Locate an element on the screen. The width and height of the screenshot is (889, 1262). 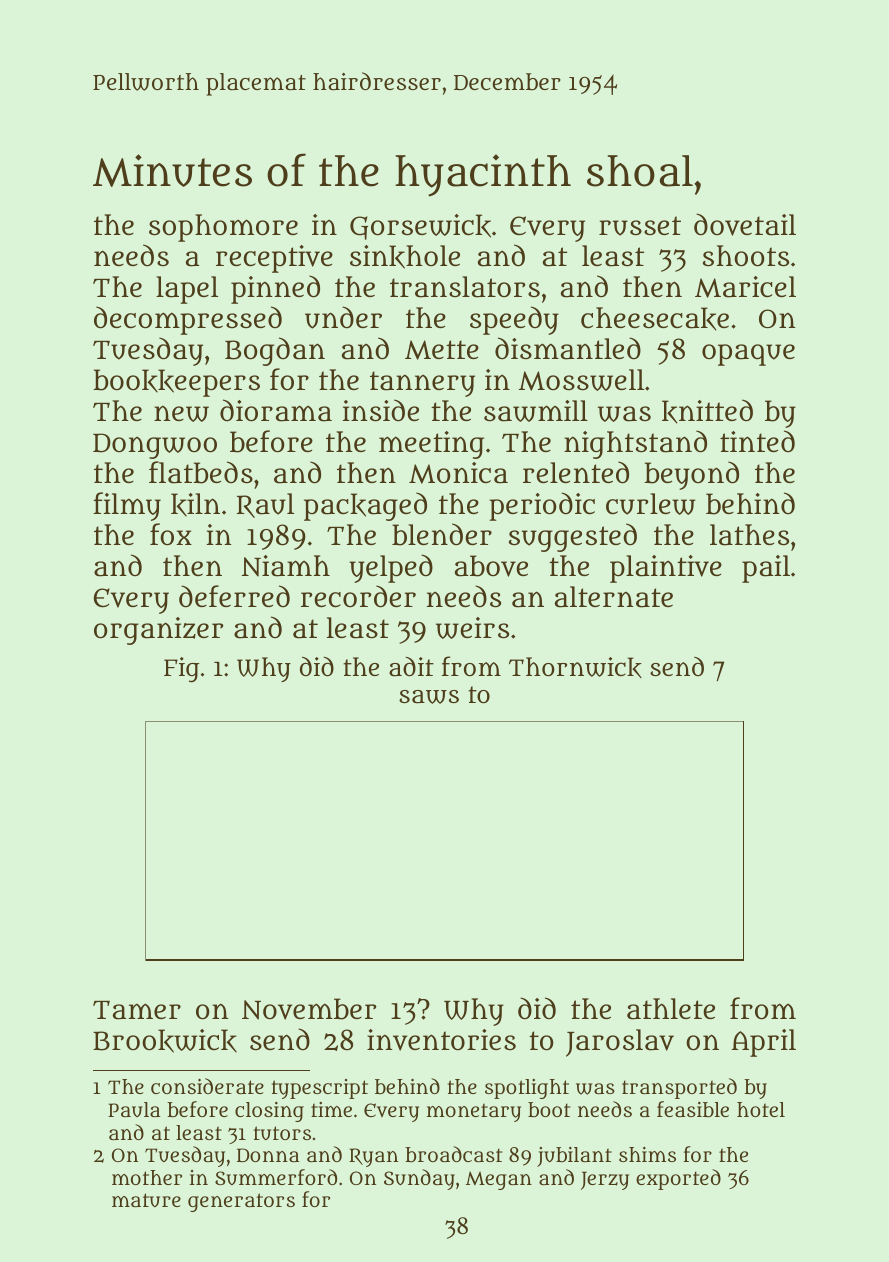
Niamh is located at coordinates (286, 566).
